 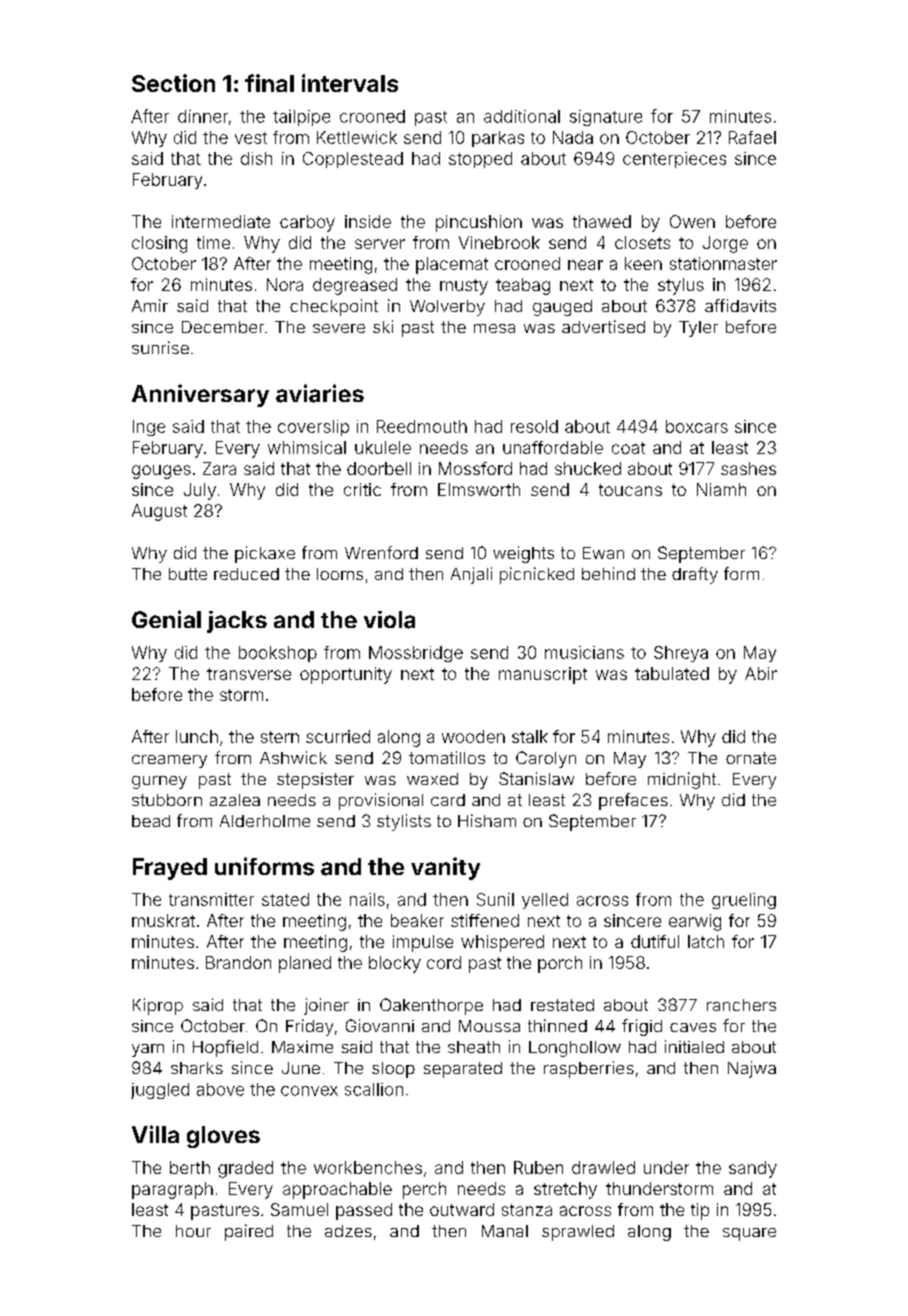 I want to click on ski, so click(x=383, y=326).
